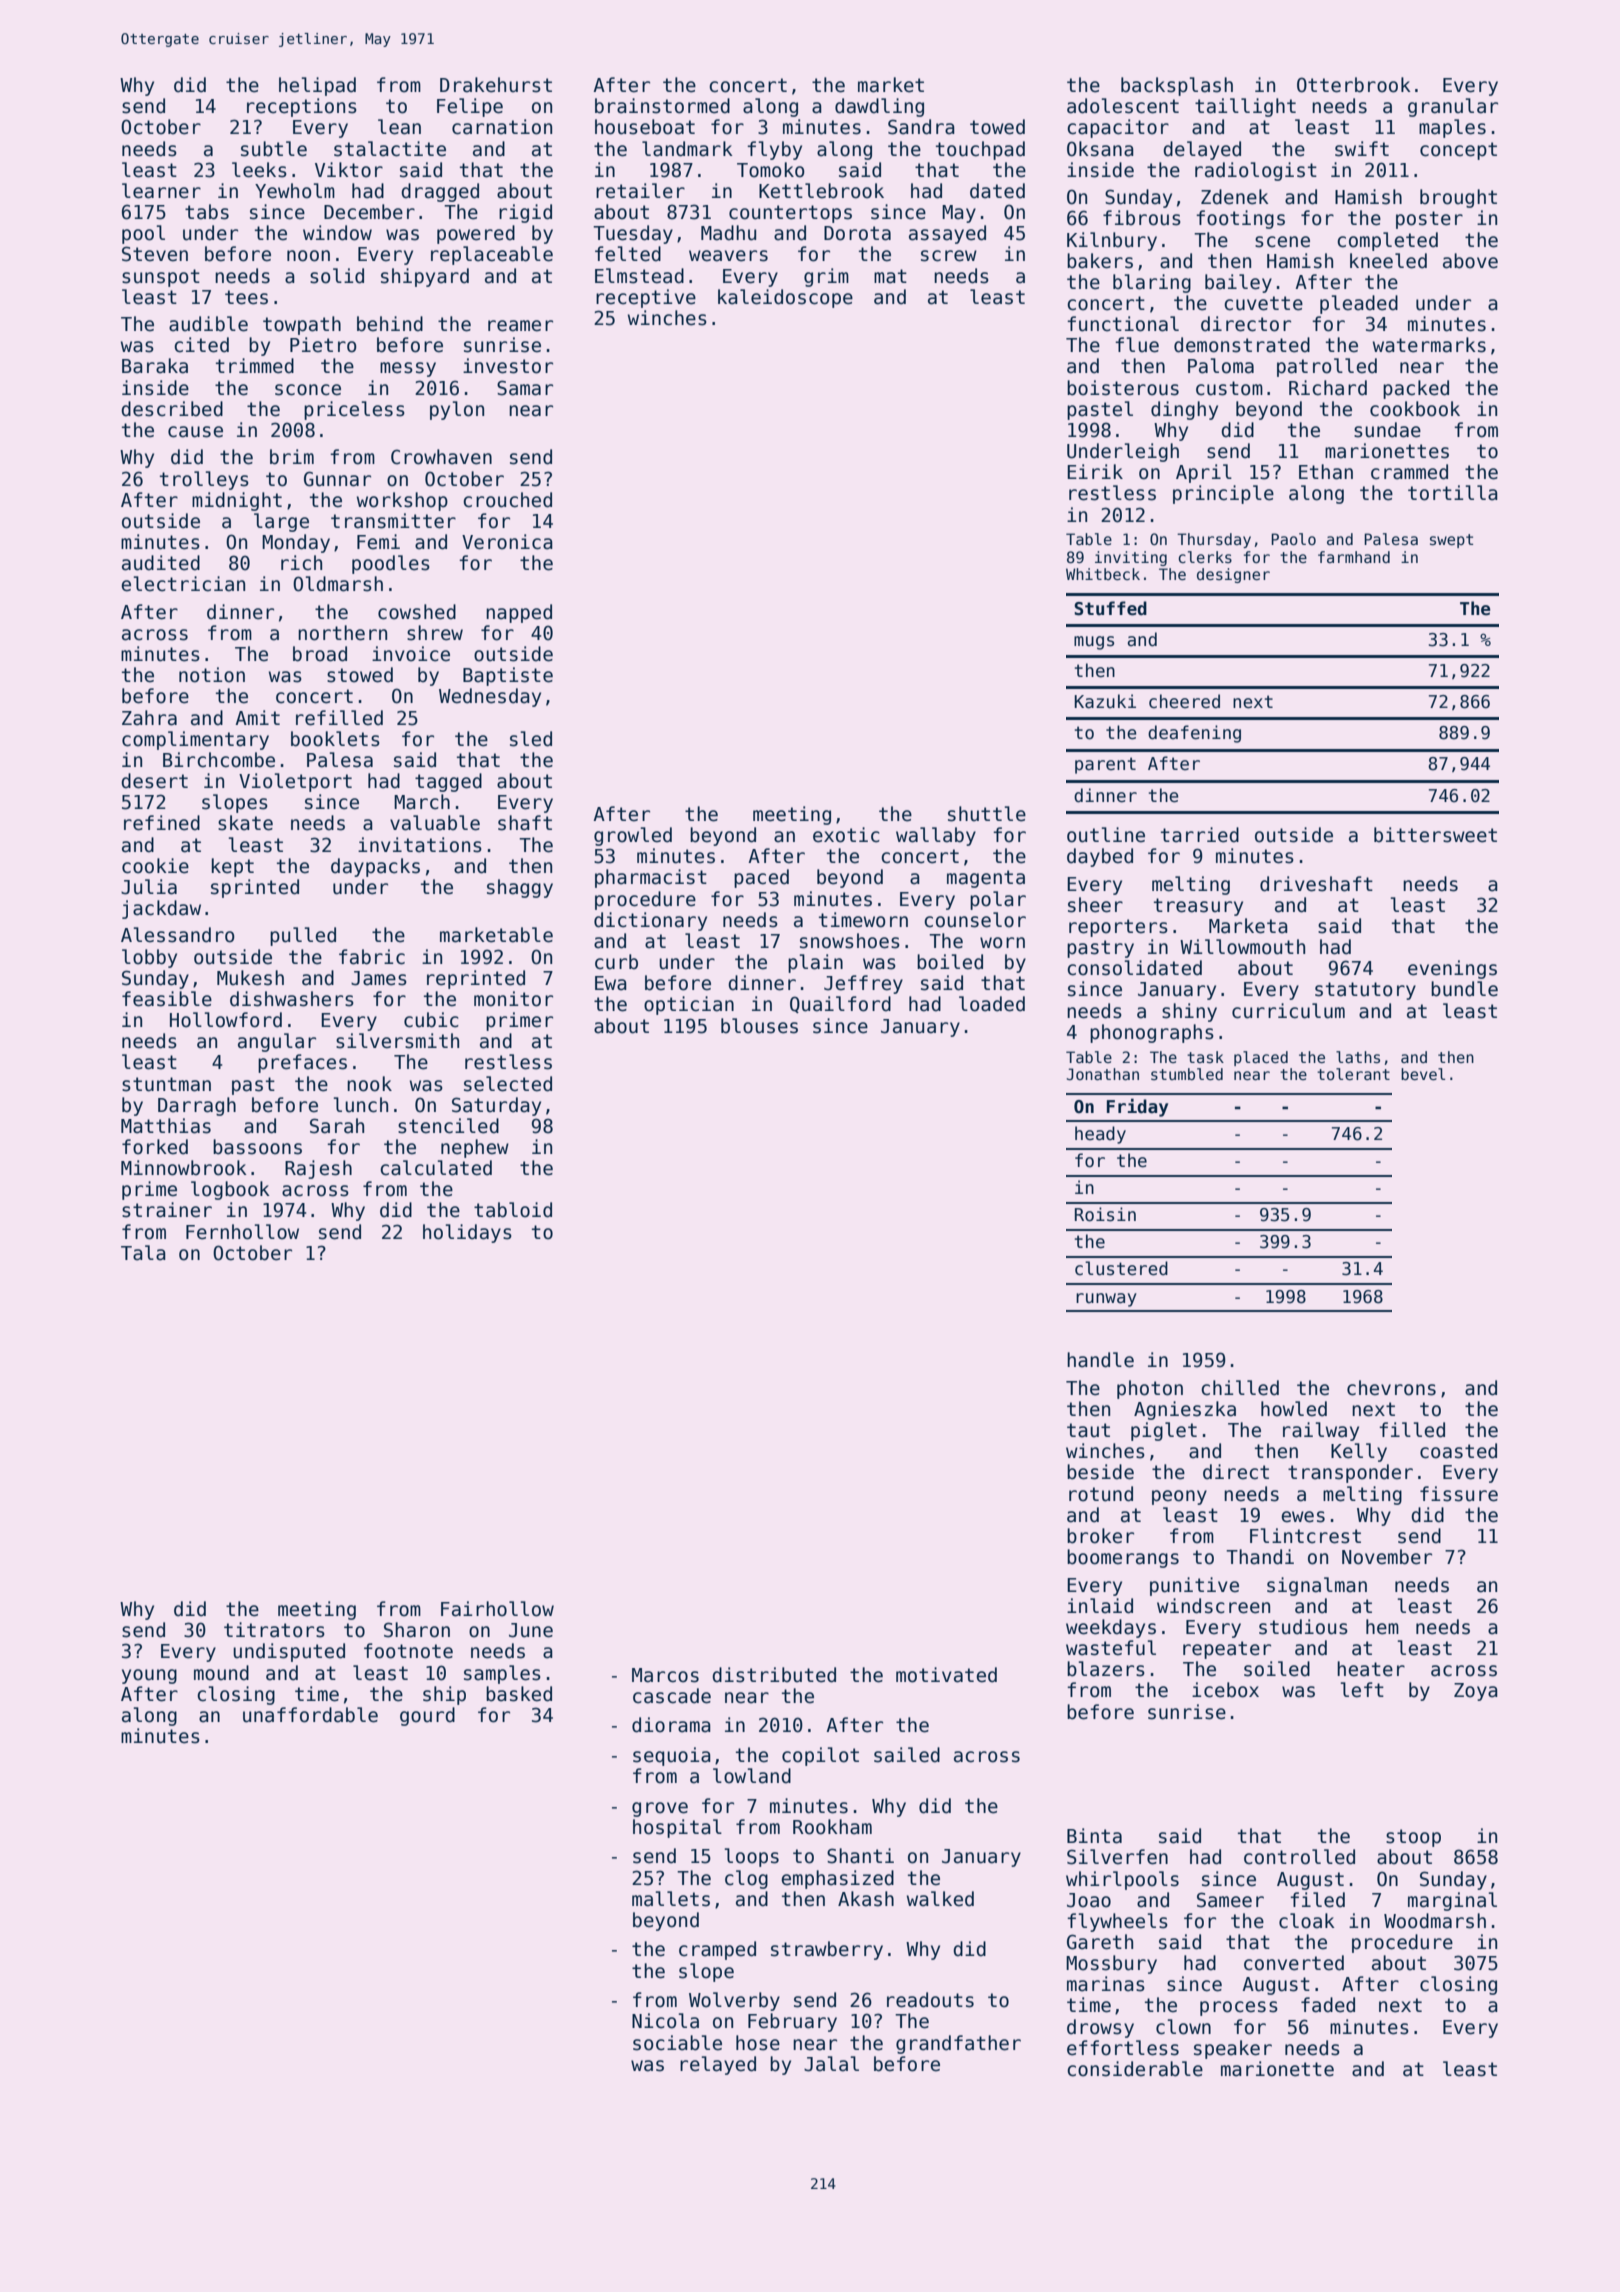 The image size is (1620, 2292). What do you see at coordinates (513, 1210) in the screenshot?
I see `tabloid` at bounding box center [513, 1210].
